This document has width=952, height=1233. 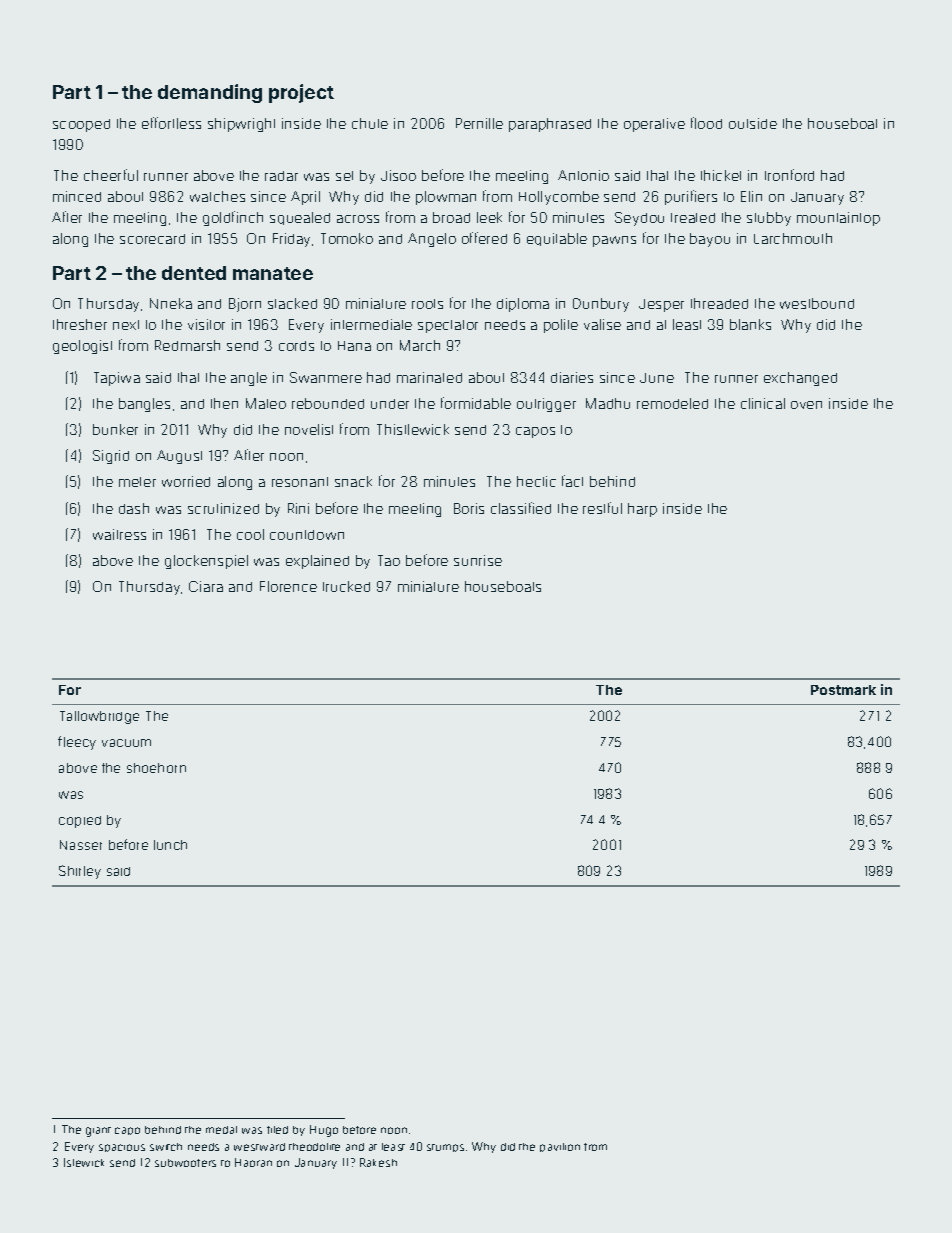 What do you see at coordinates (843, 690) in the document?
I see `Postmark` at bounding box center [843, 690].
